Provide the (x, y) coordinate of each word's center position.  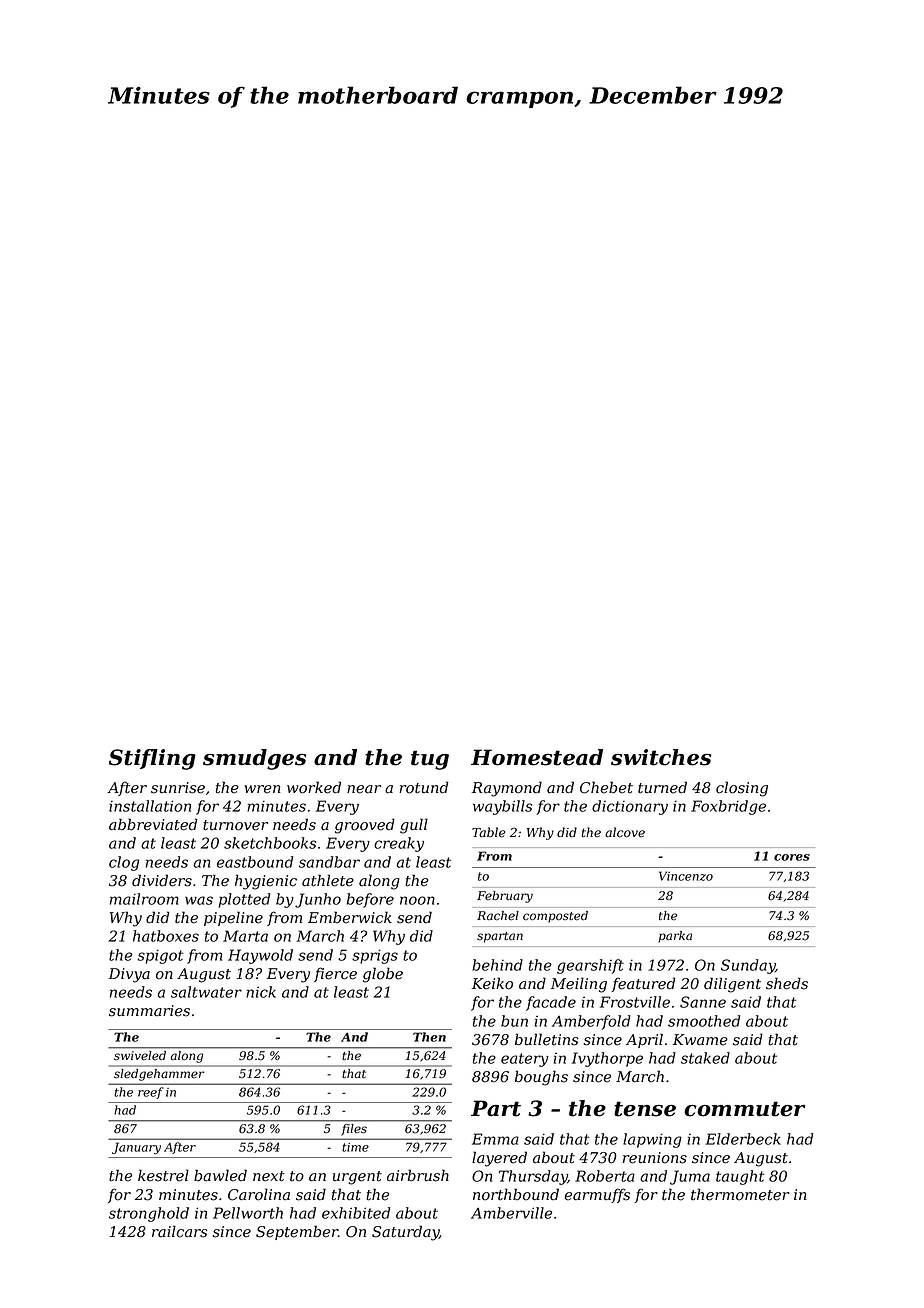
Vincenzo (686, 876)
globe (383, 975)
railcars (179, 1231)
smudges (254, 759)
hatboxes (166, 936)
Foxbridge (728, 807)
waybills (502, 807)
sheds (787, 983)
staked (705, 1058)
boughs (541, 1078)
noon (417, 900)
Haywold (260, 956)
